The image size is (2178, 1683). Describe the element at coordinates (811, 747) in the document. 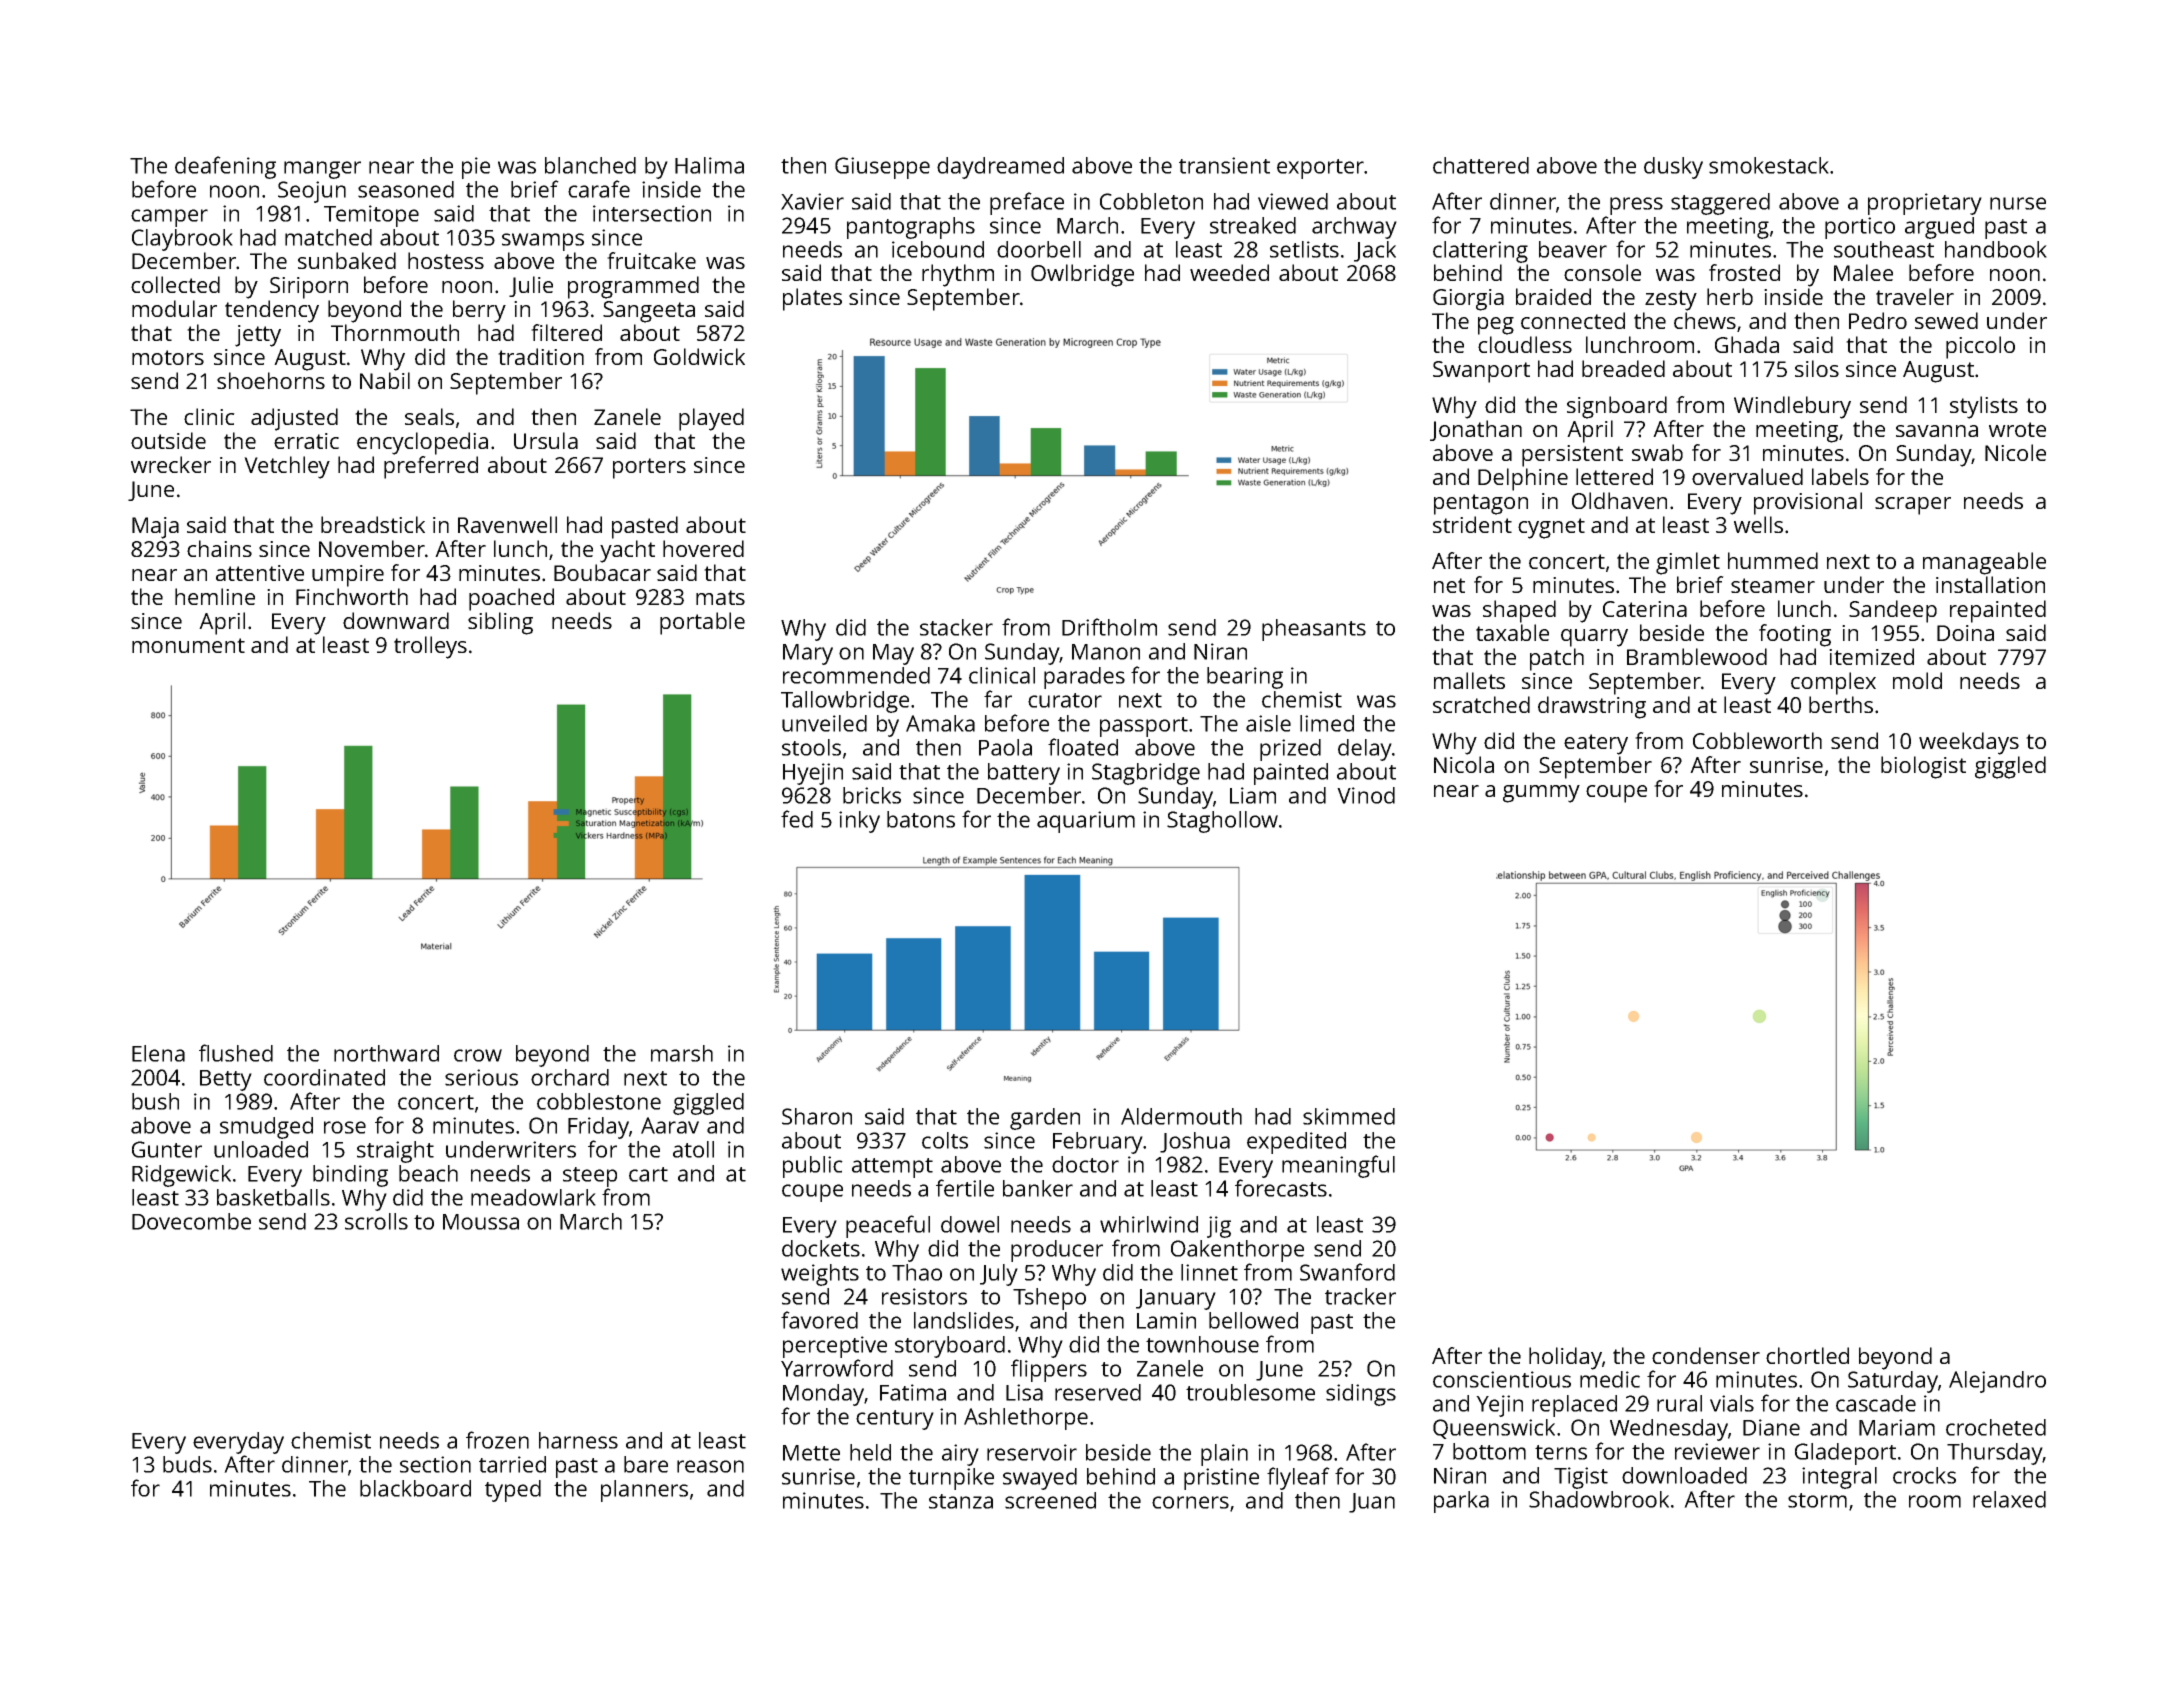

I see `stools` at that location.
